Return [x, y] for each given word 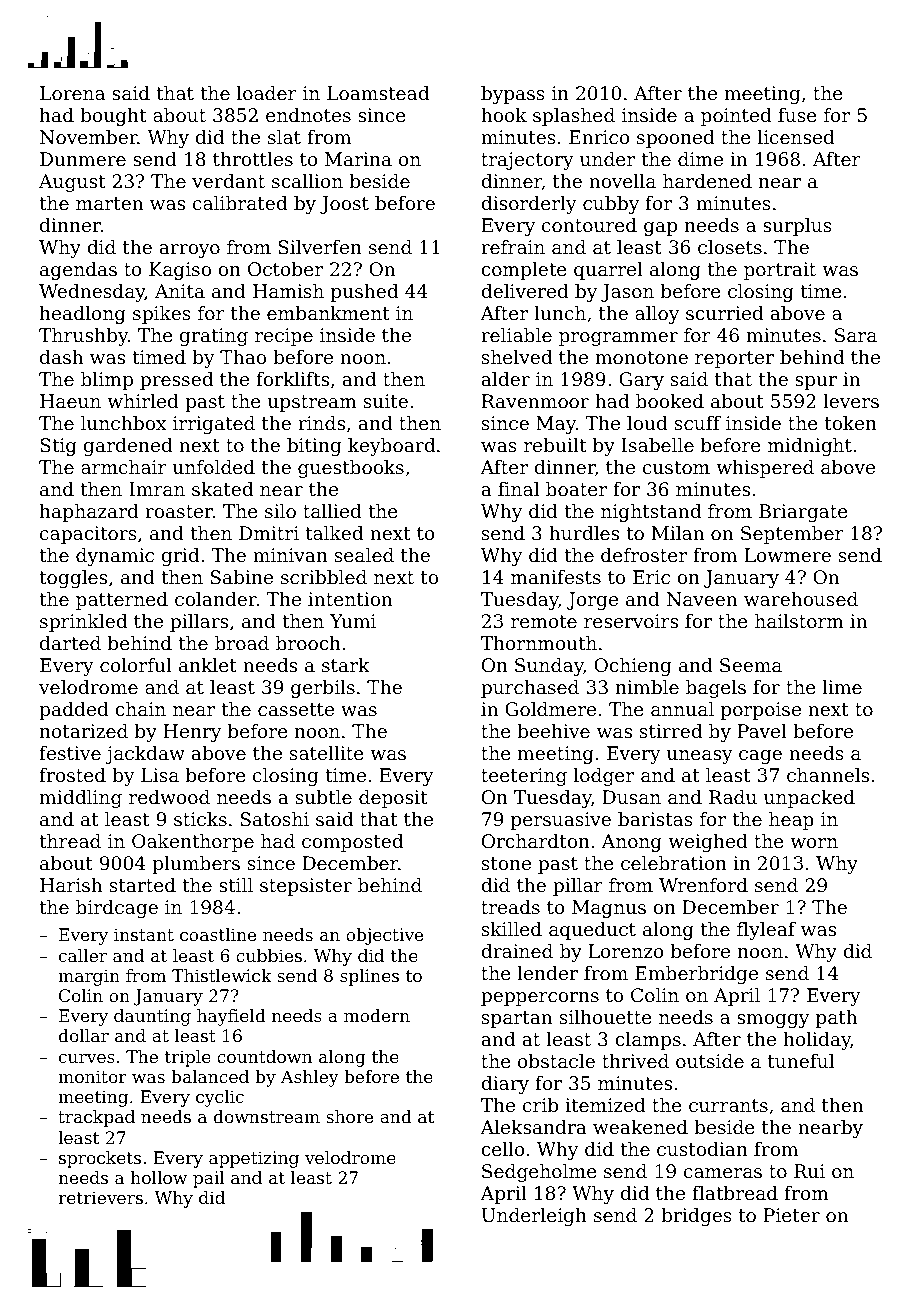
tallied [332, 511]
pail [209, 1179]
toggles [73, 579]
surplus [797, 227]
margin [89, 977]
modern [377, 1015]
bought [113, 117]
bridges [696, 1217]
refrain [513, 247]
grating [214, 337]
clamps [648, 1041]
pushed [364, 293]
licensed [796, 137]
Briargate [803, 513]
